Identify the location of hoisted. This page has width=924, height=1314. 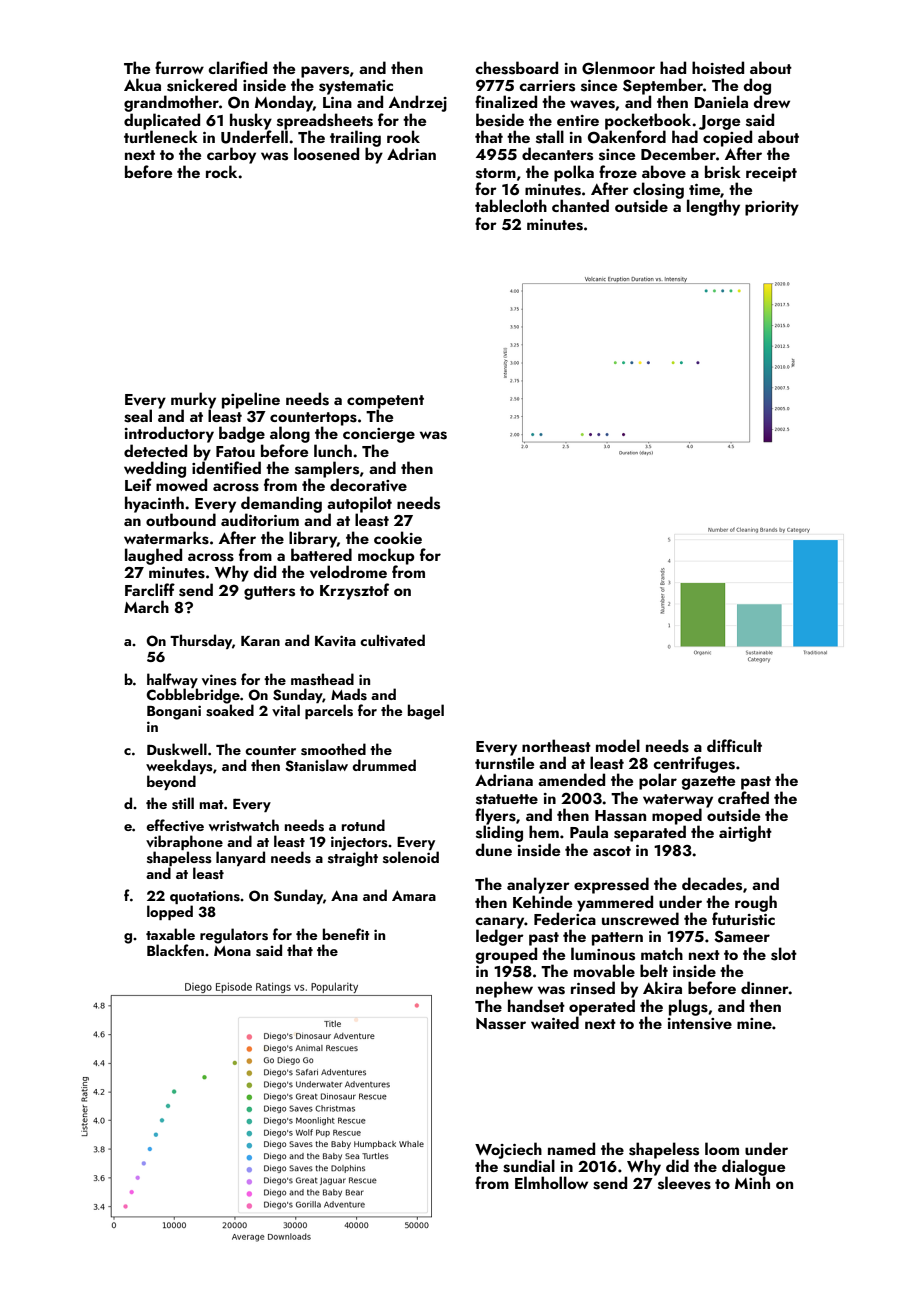
(718, 68).
